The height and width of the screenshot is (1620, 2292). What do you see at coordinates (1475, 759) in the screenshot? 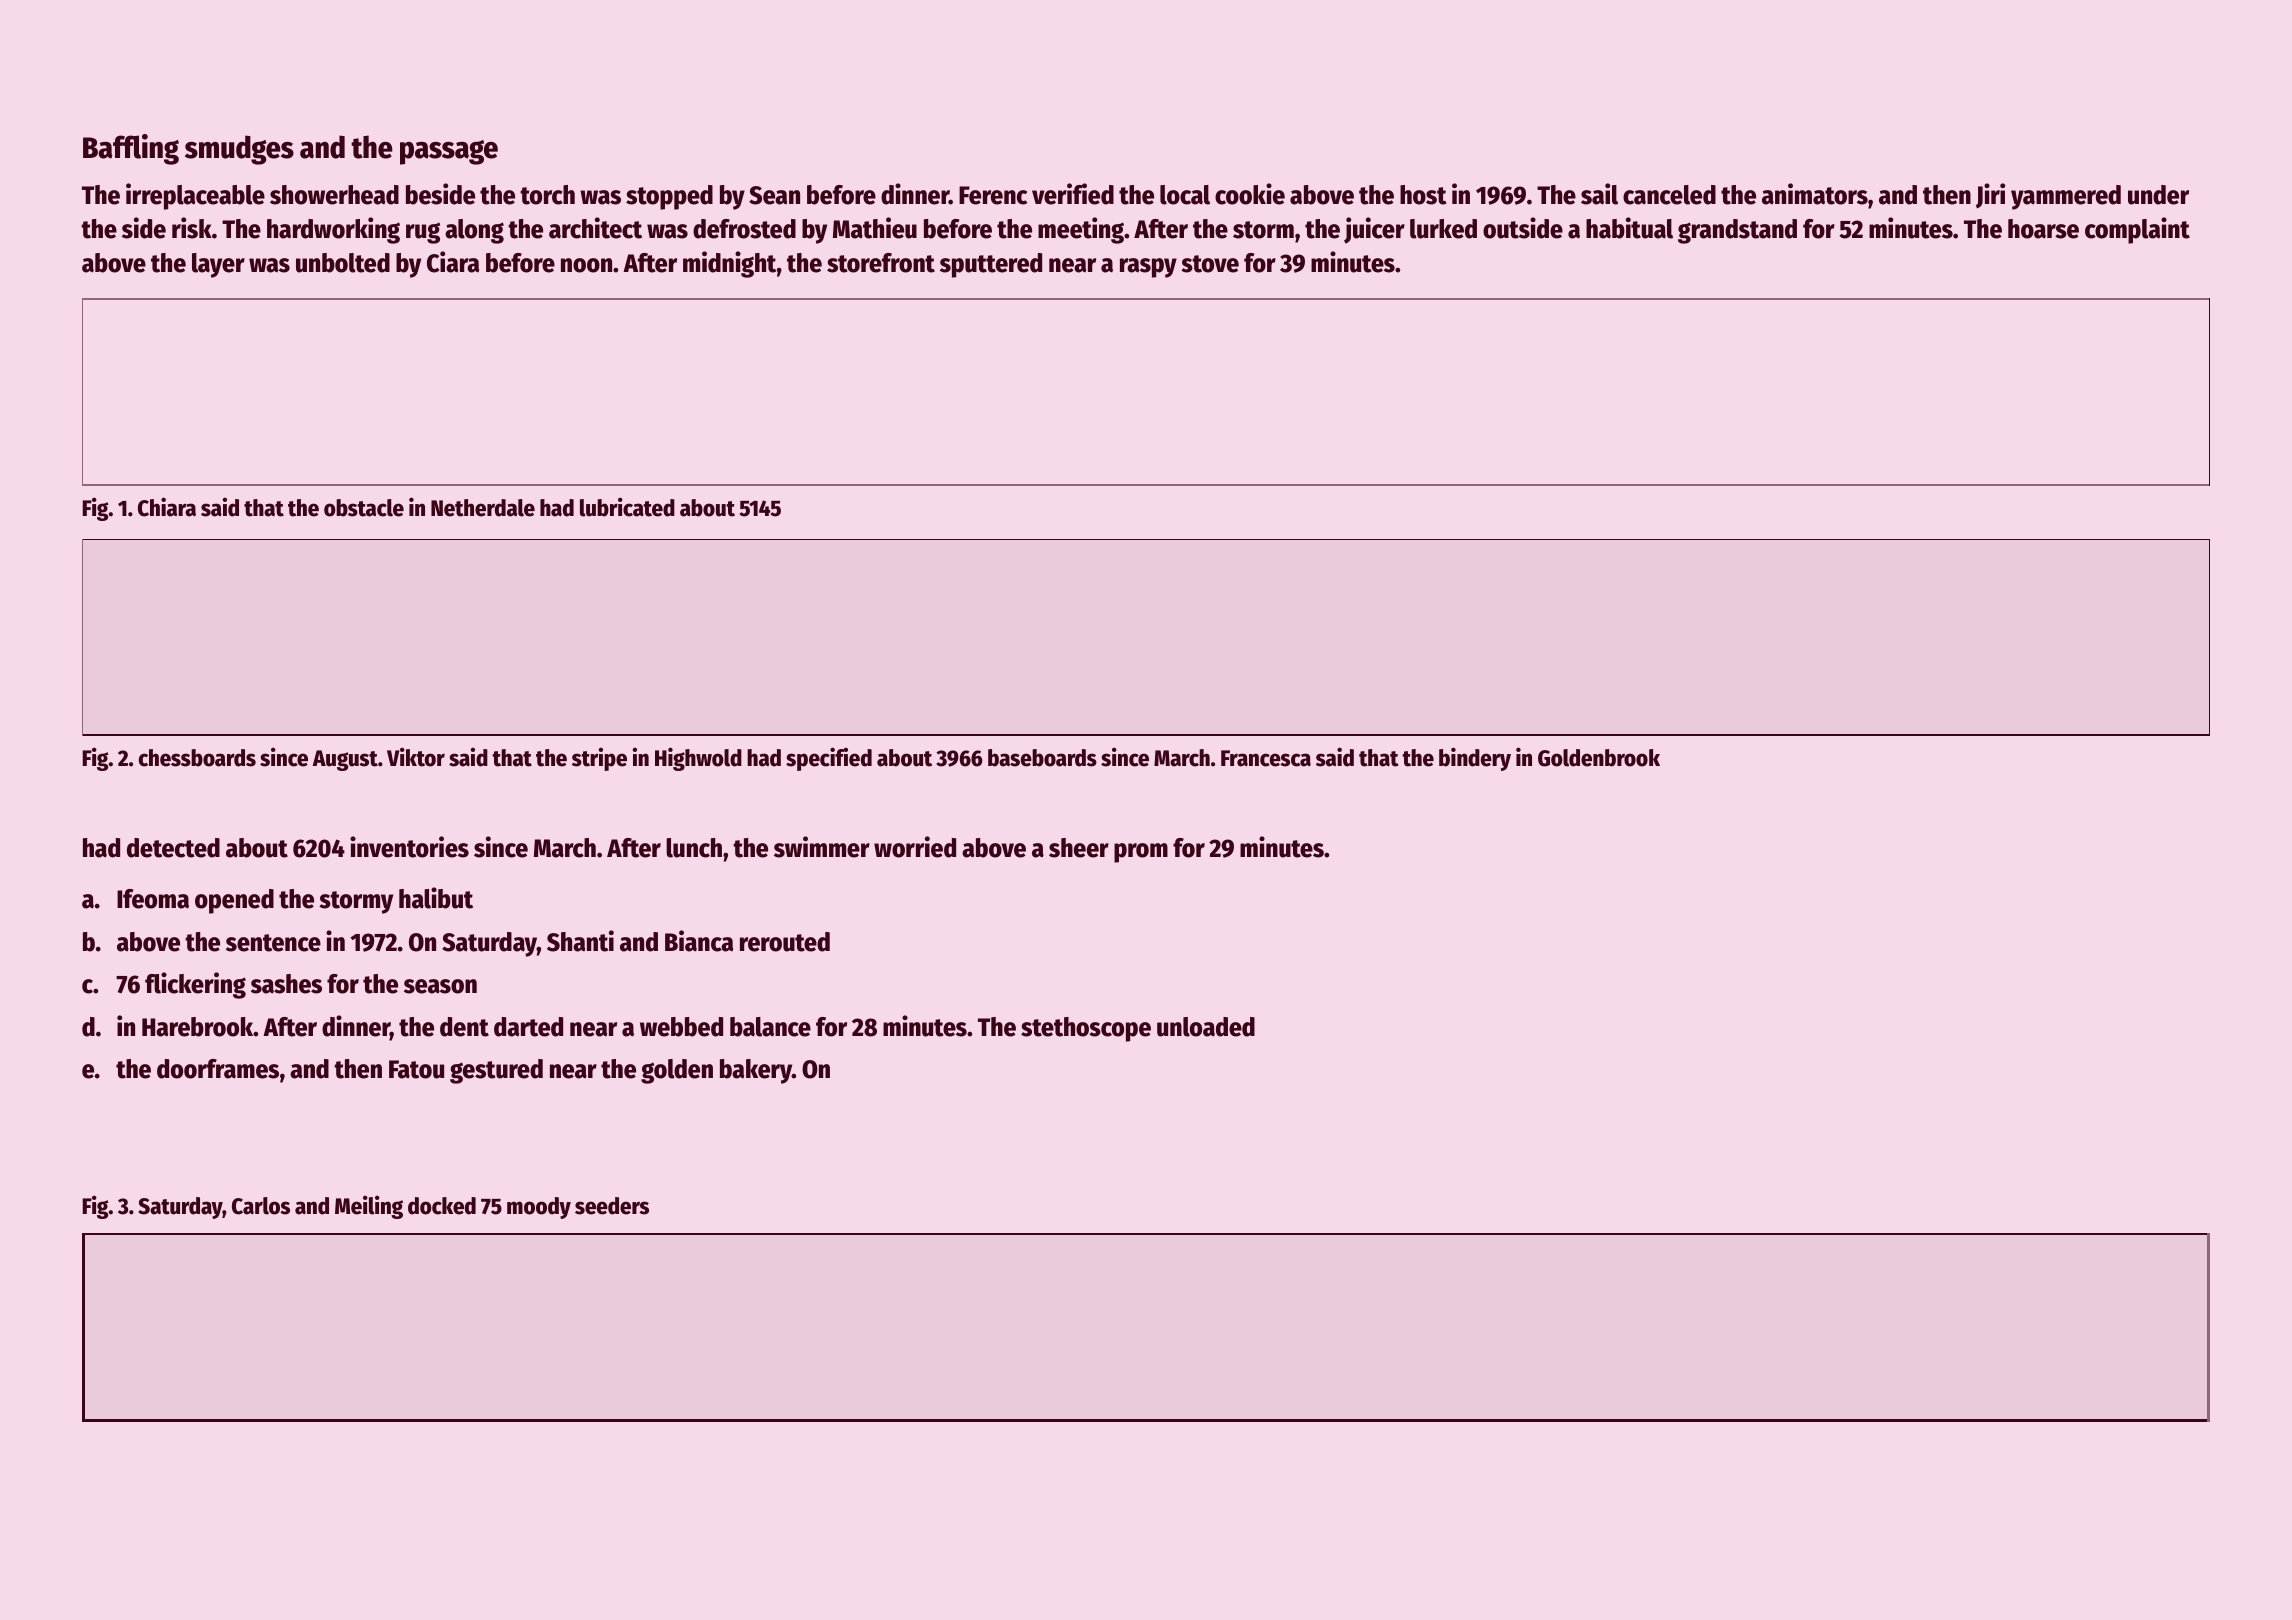
I see `bindery` at bounding box center [1475, 759].
